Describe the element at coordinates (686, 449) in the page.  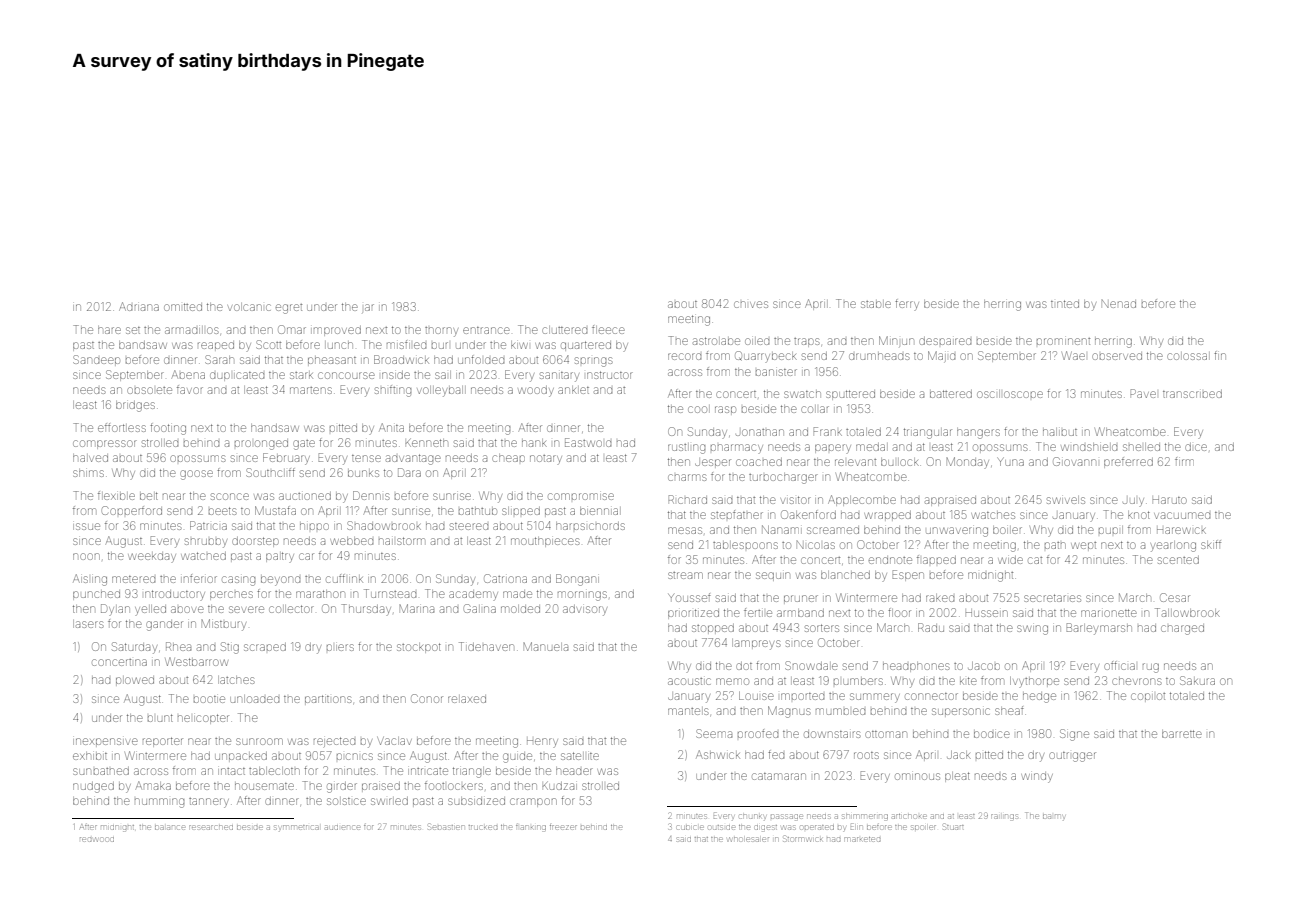
I see `rustling` at that location.
